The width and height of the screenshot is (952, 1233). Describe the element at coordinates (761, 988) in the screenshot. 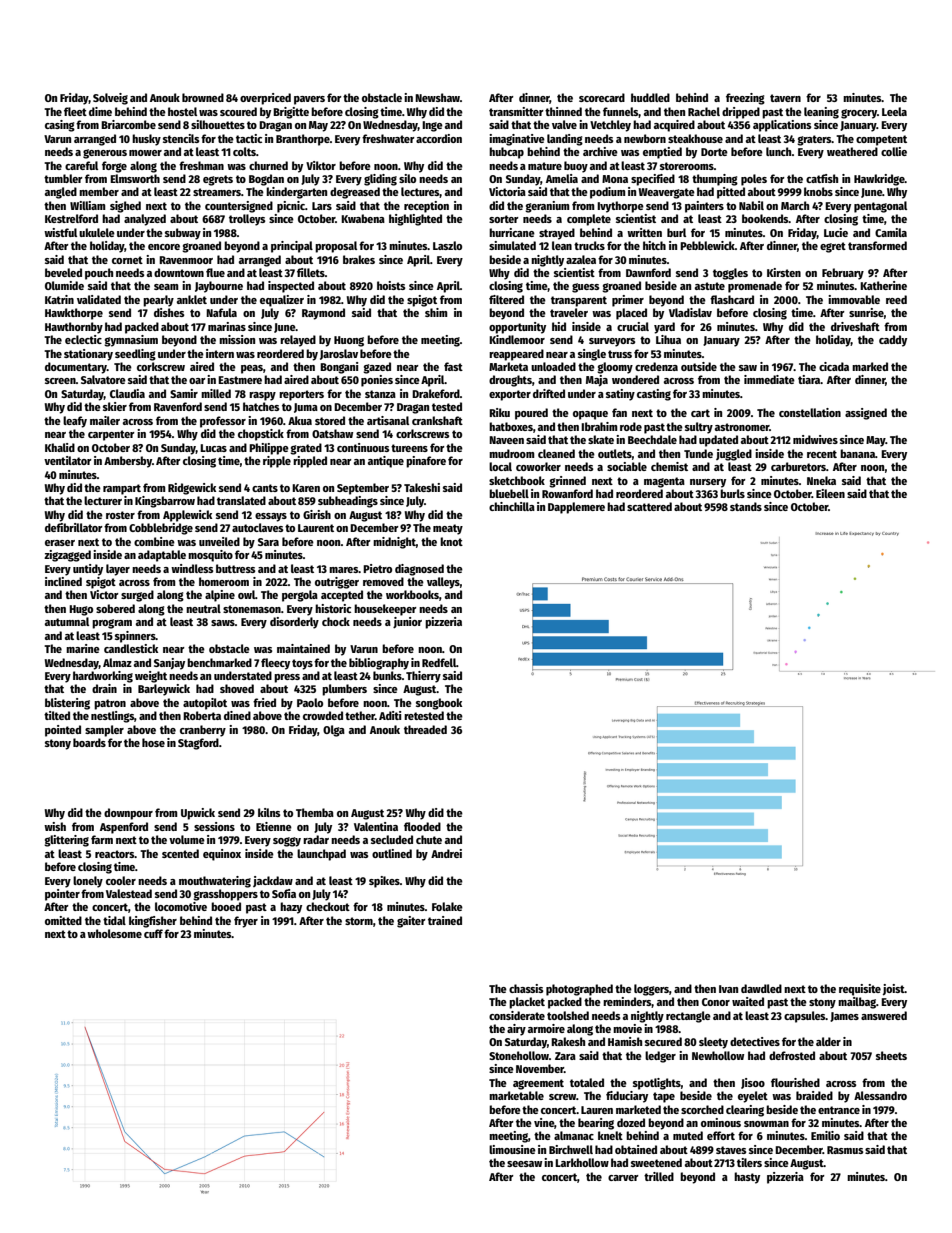

I see `dawdled` at that location.
